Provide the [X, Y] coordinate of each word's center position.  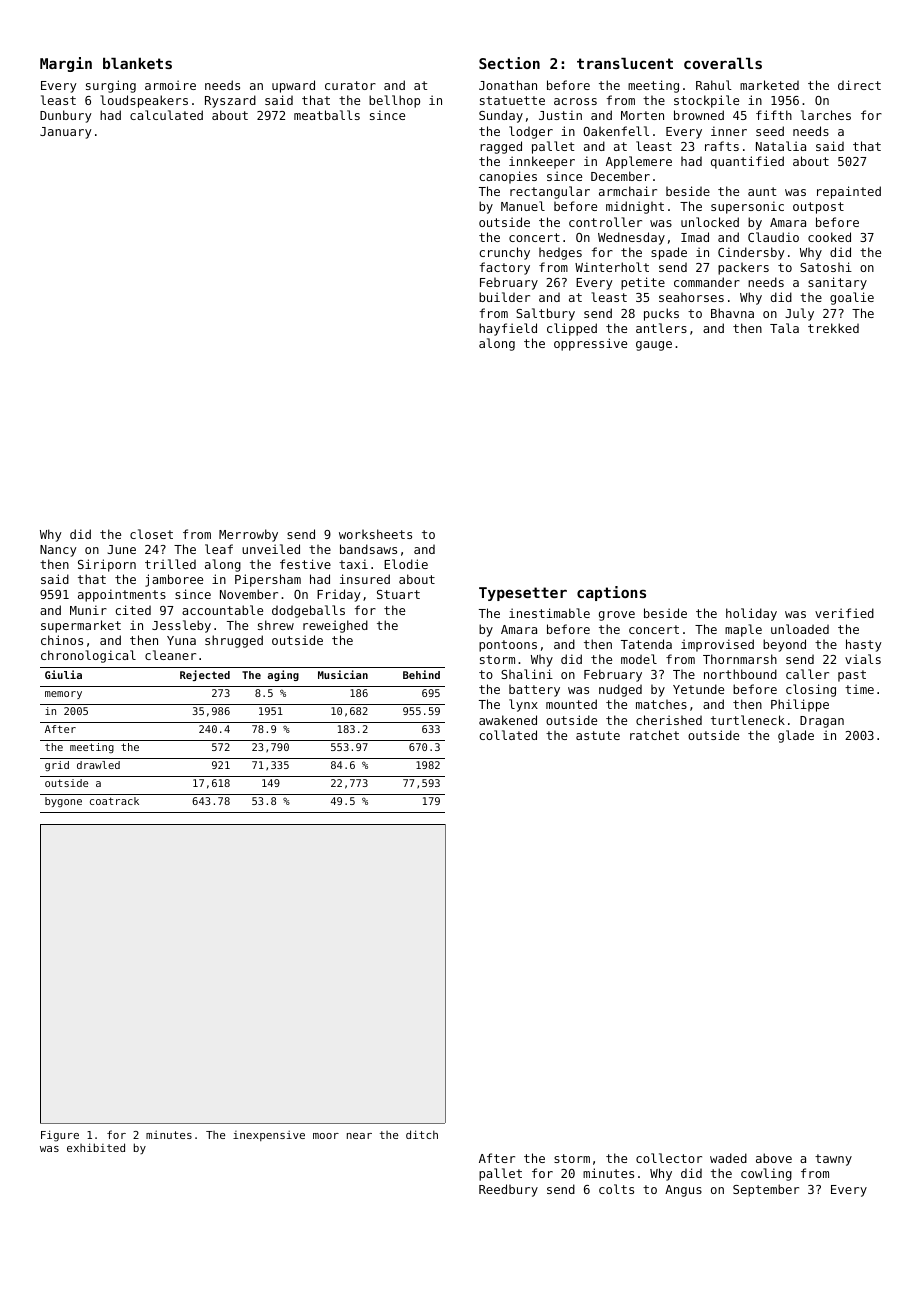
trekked [833, 328]
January [66, 133]
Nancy [58, 551]
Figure [60, 1136]
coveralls [723, 63]
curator [350, 85]
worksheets [375, 534]
